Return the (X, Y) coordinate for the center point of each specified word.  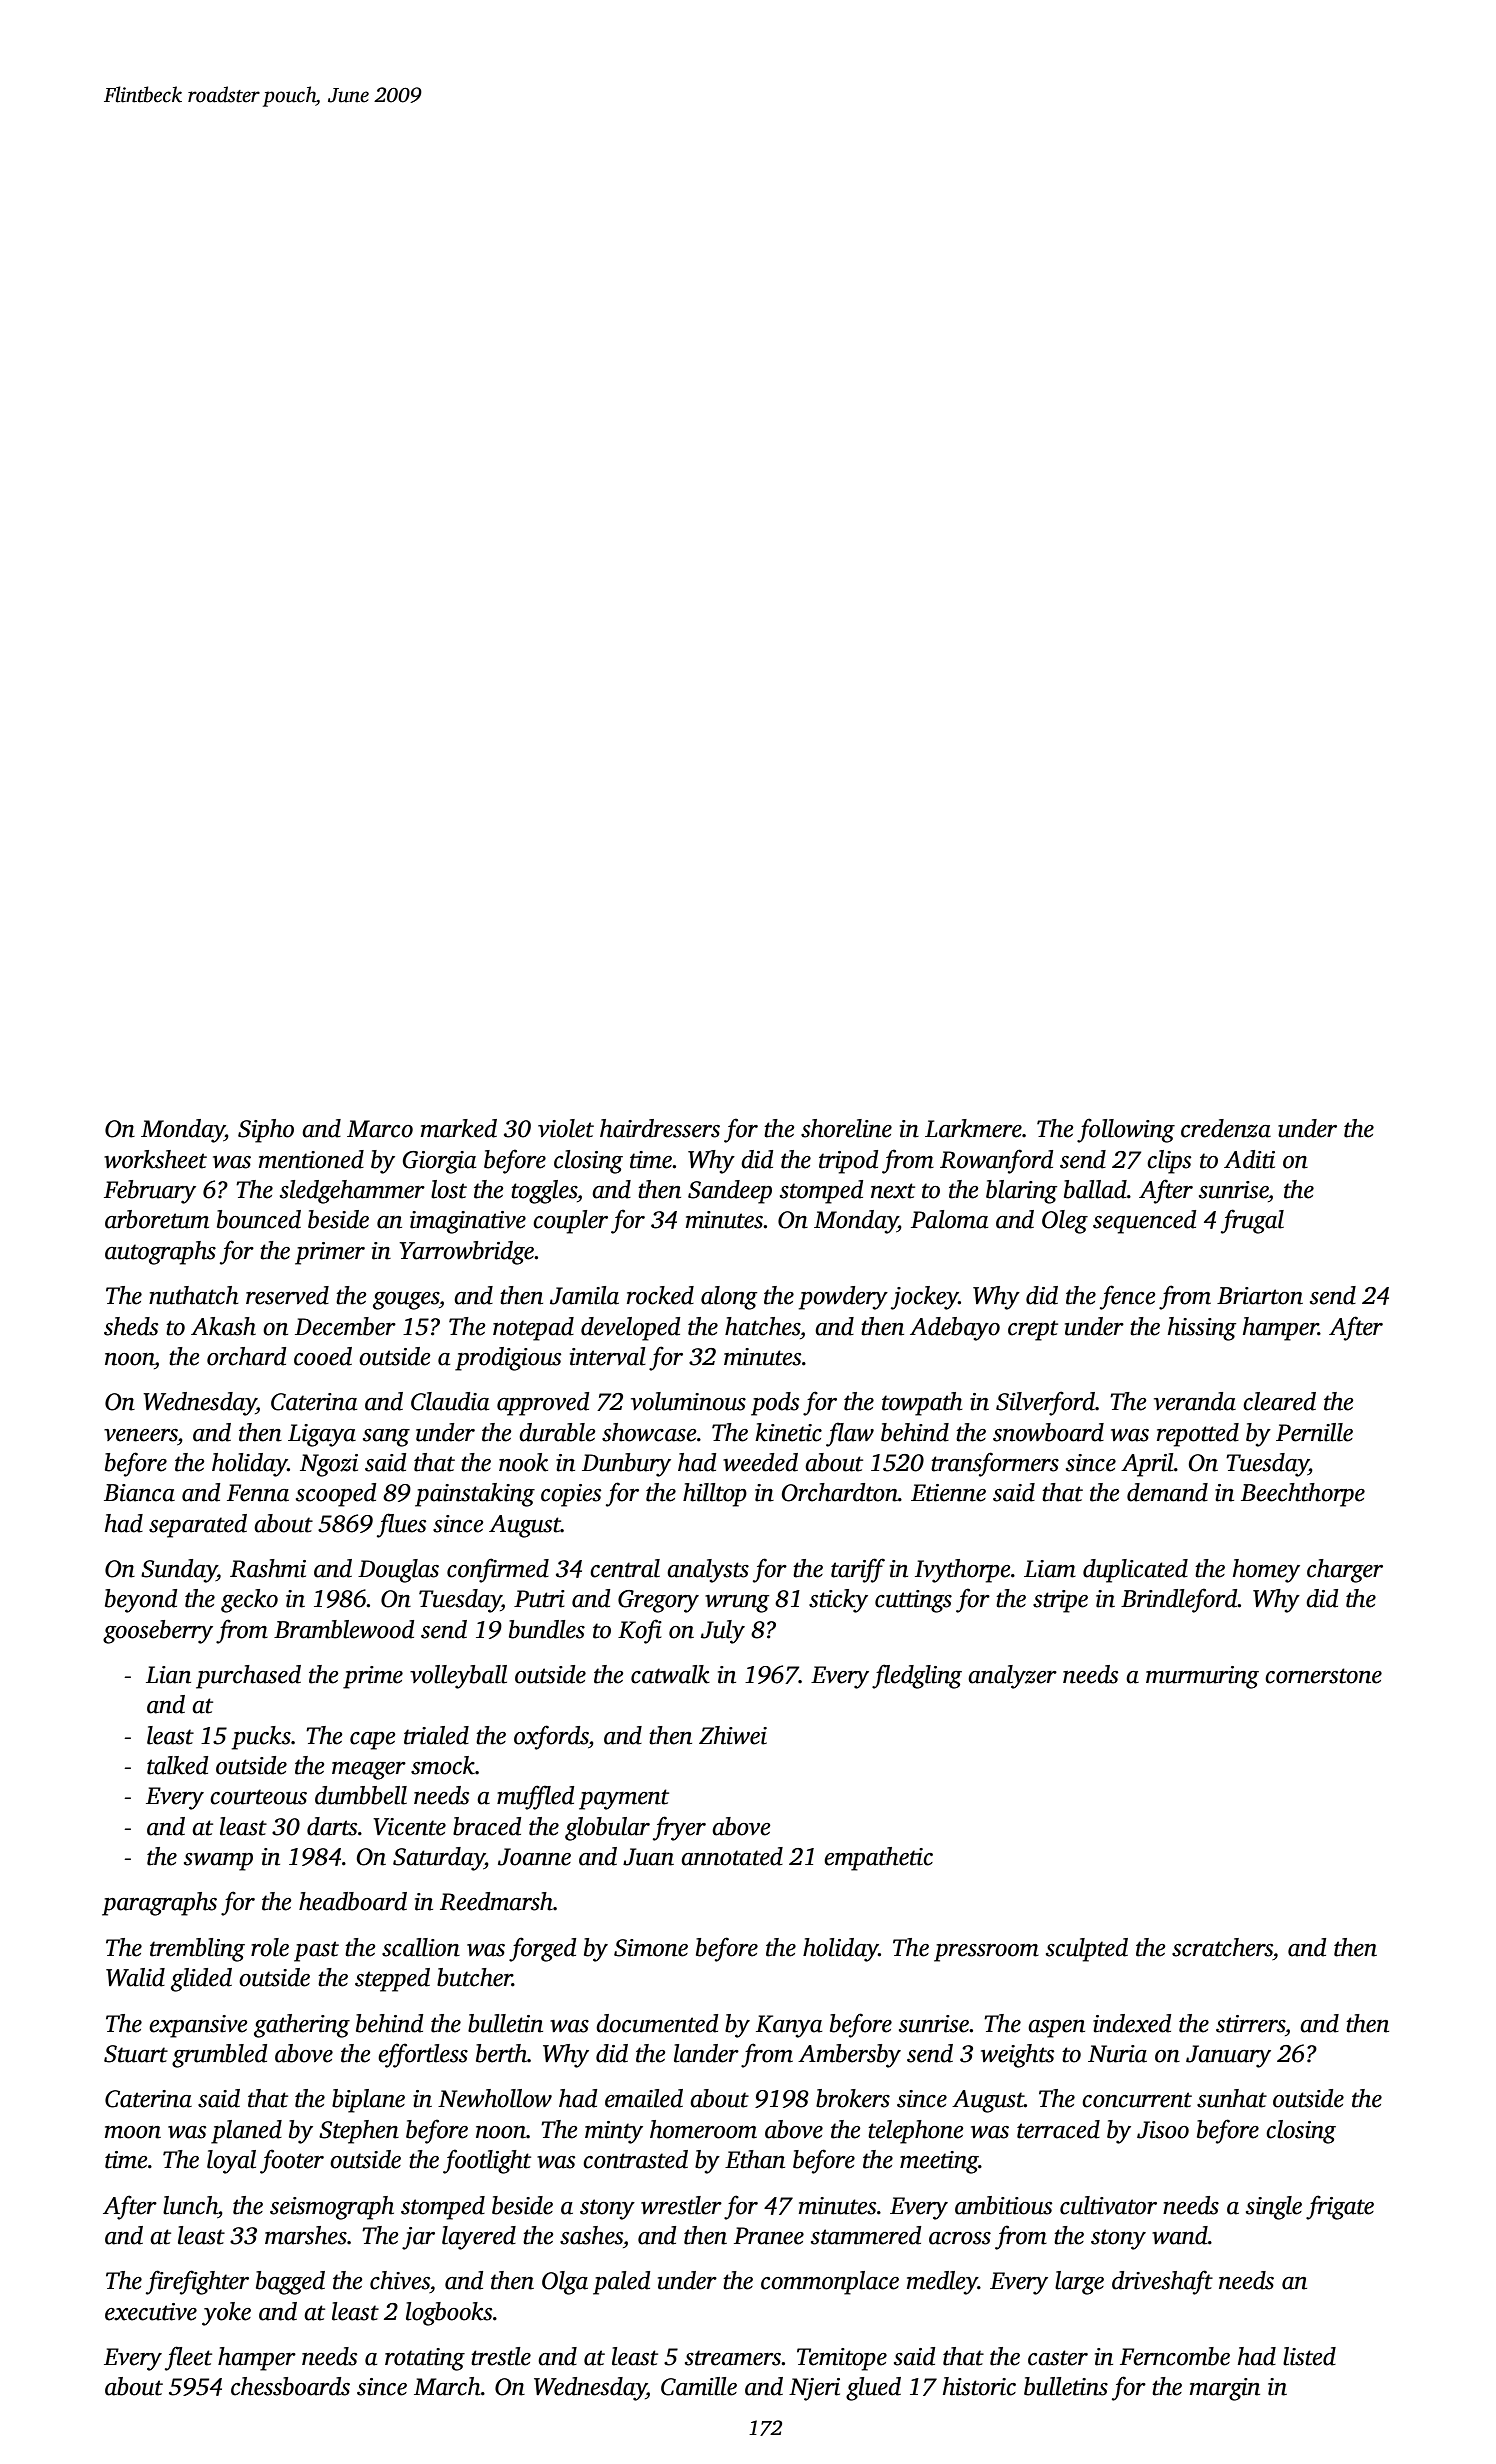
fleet (188, 2358)
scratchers (1222, 1947)
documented (657, 2023)
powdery (843, 1298)
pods (775, 1404)
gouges (406, 1301)
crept (1033, 1330)
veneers (141, 1435)
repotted (1198, 1435)
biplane (368, 2101)
